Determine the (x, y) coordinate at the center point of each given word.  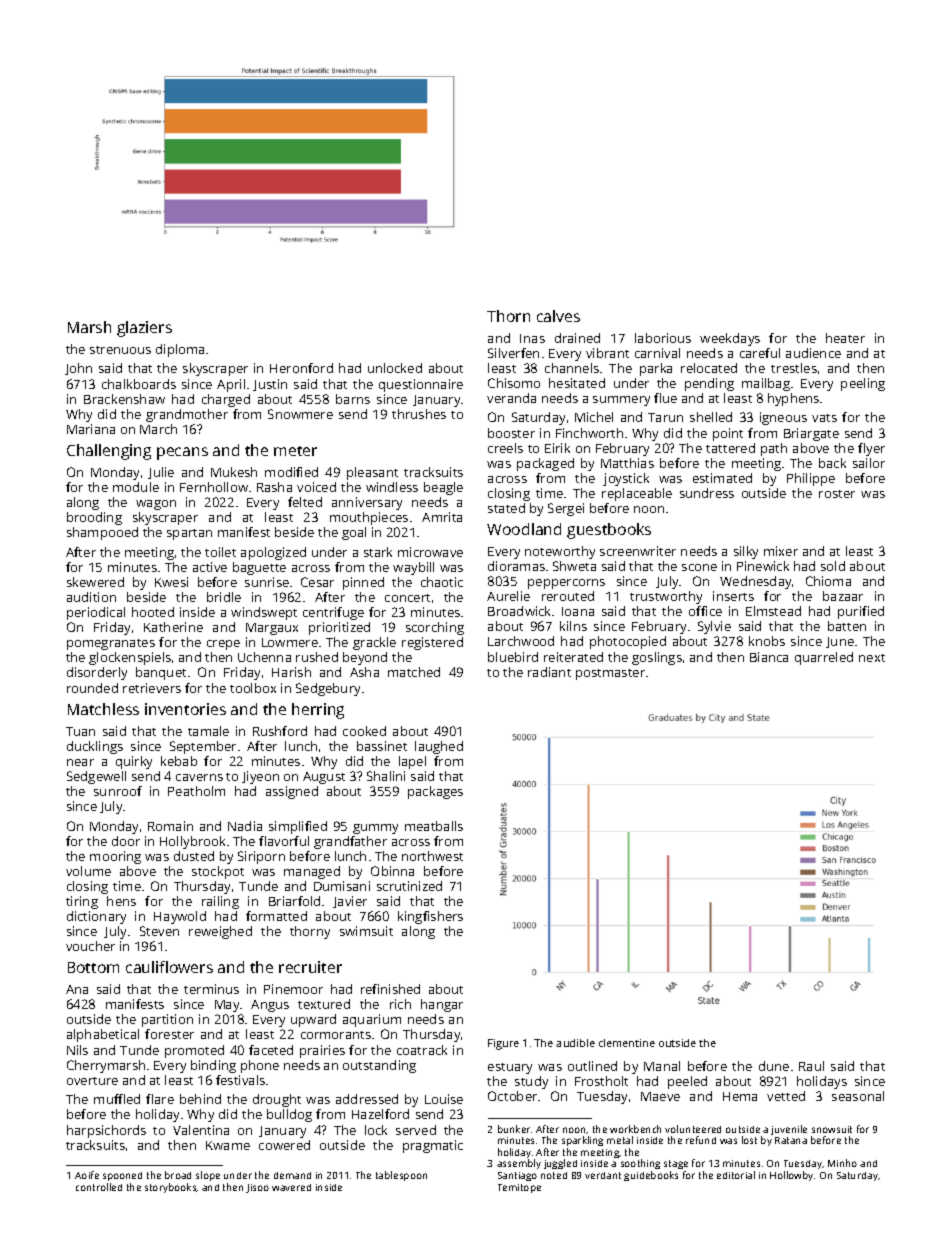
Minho (842, 1163)
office (705, 611)
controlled (99, 1187)
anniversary (367, 503)
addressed (367, 1099)
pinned (363, 583)
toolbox (253, 688)
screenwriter (638, 551)
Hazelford (380, 1114)
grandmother (187, 415)
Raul (811, 1066)
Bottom (93, 967)
